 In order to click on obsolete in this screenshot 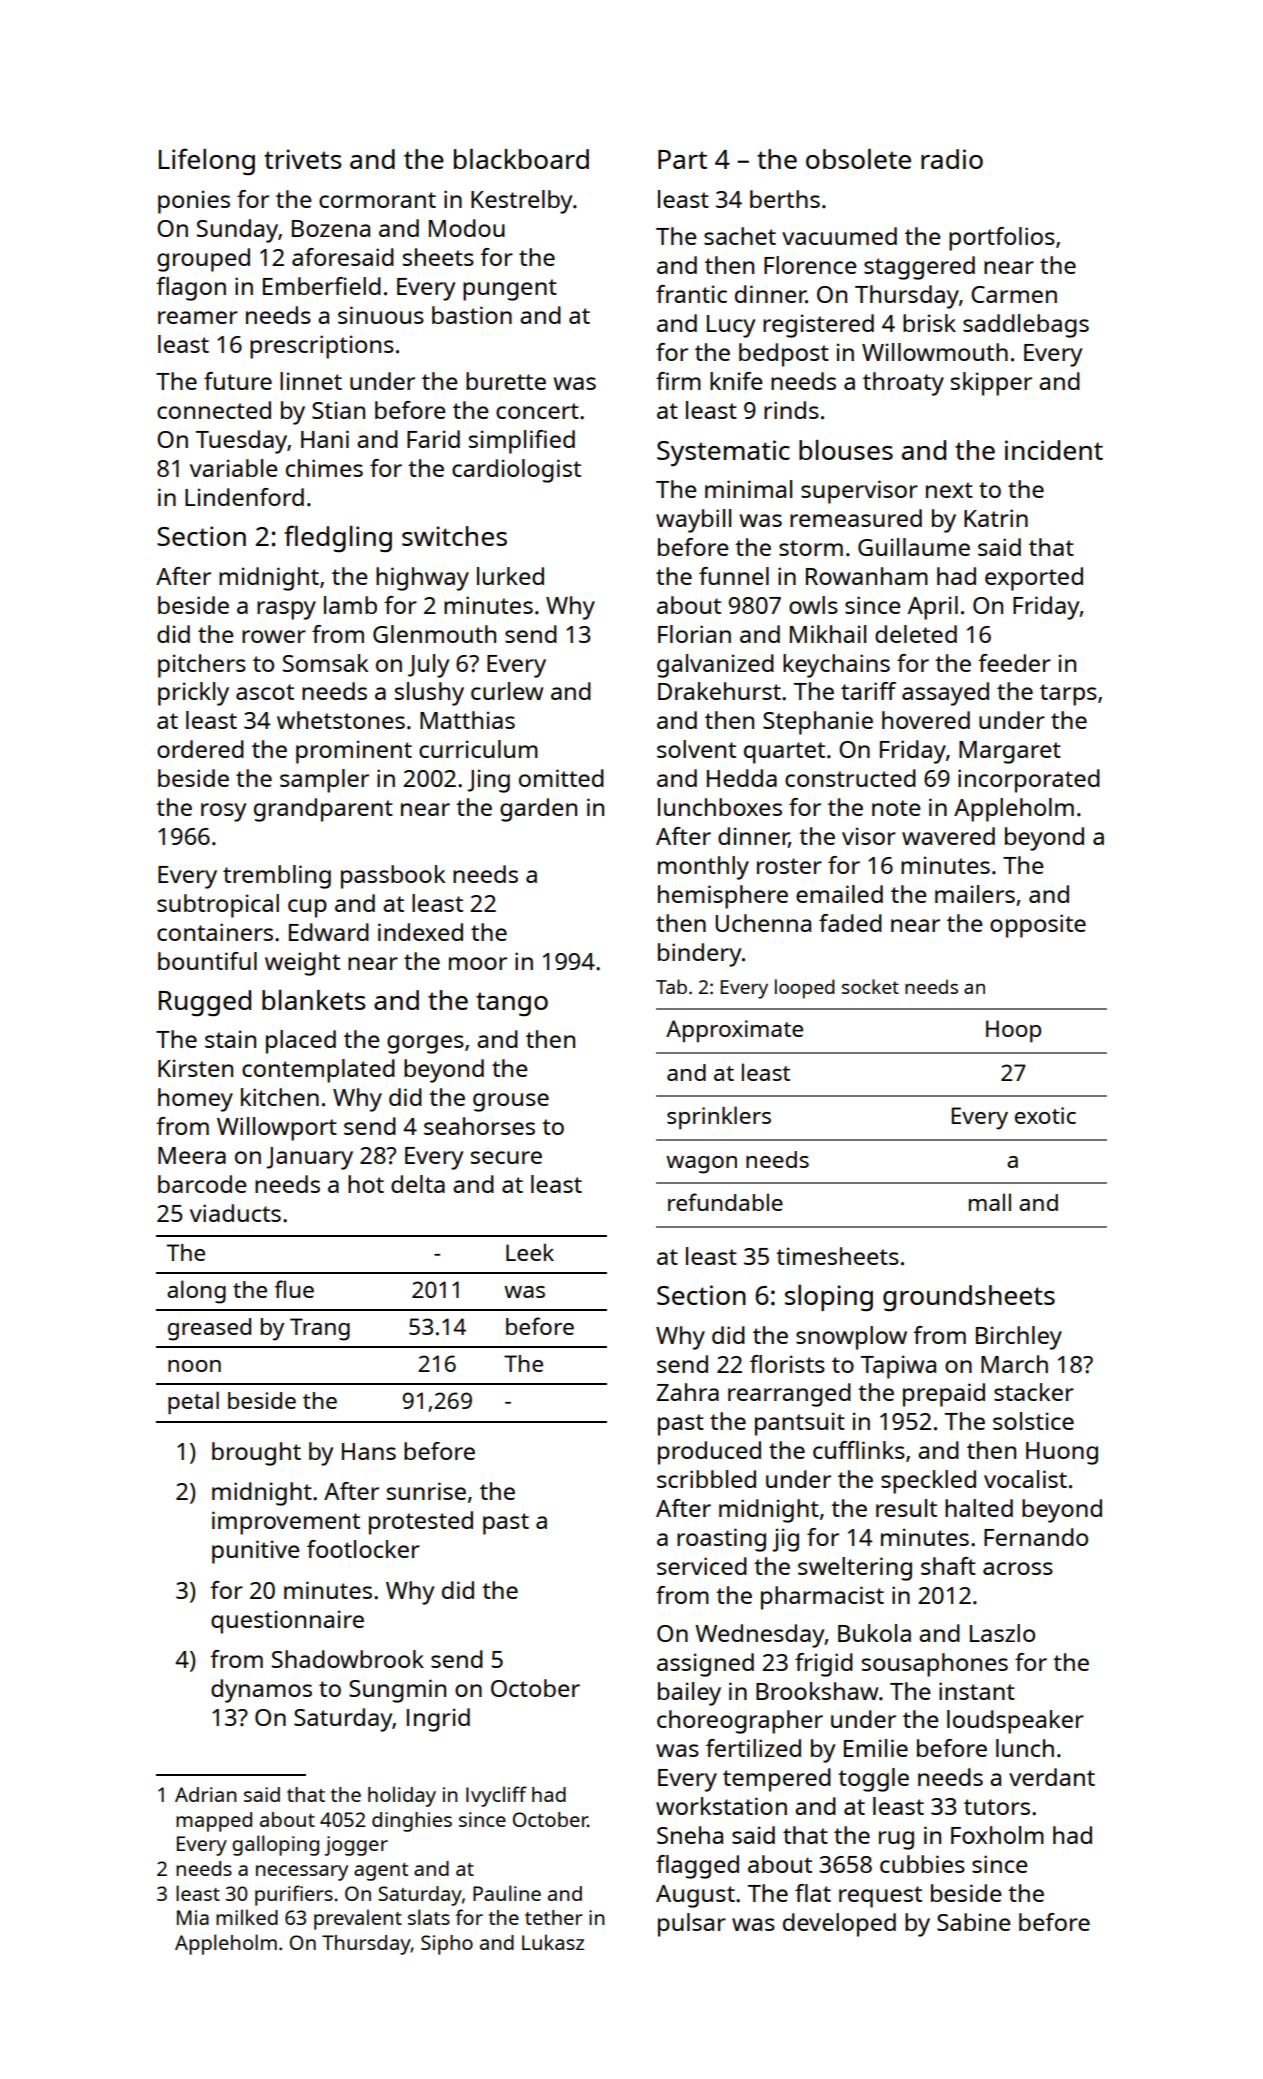, I will do `click(858, 159)`.
